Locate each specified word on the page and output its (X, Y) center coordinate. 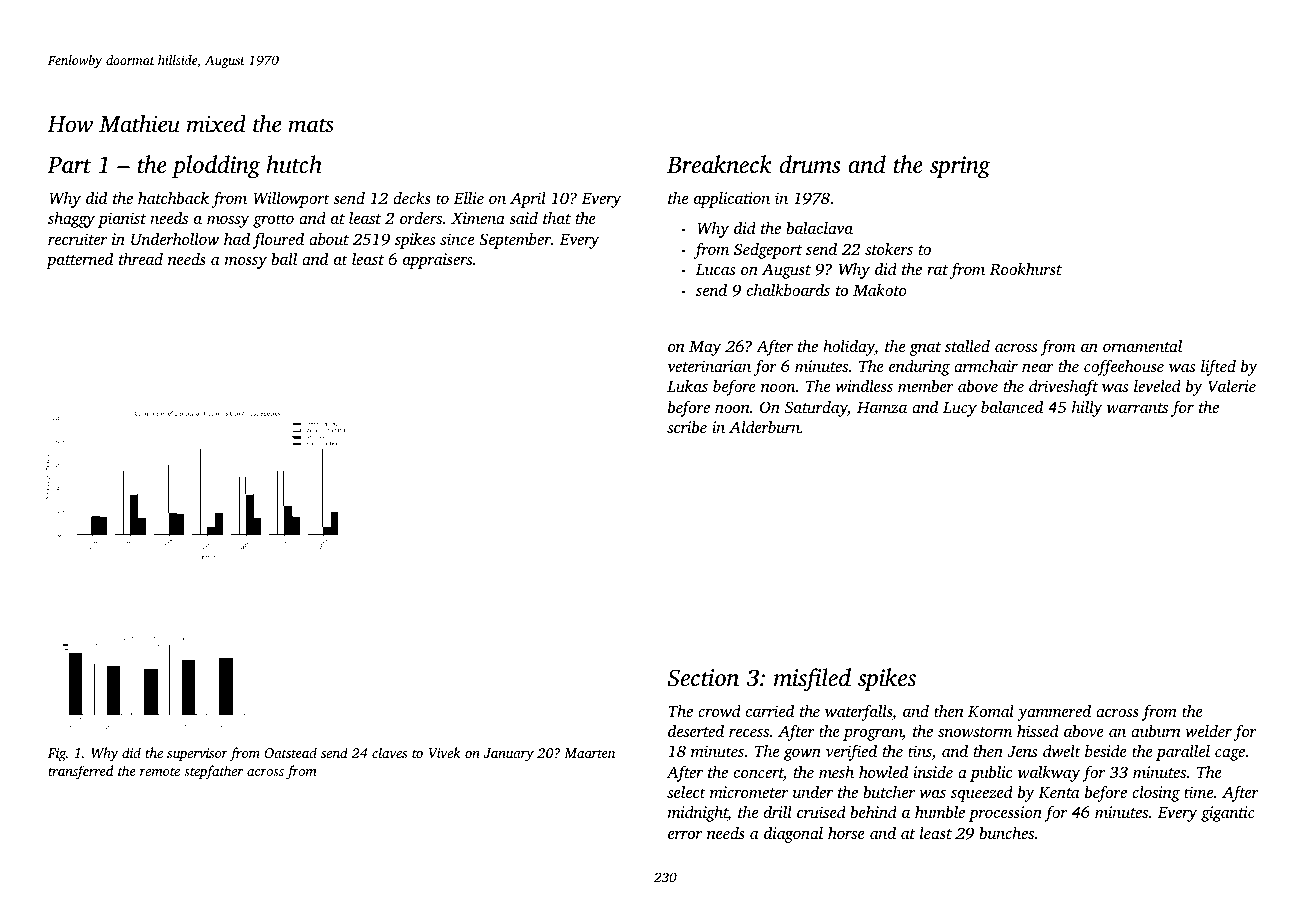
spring (960, 167)
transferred (80, 772)
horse (846, 833)
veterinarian (709, 366)
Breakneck (719, 164)
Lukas (687, 385)
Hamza (882, 407)
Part (69, 165)
